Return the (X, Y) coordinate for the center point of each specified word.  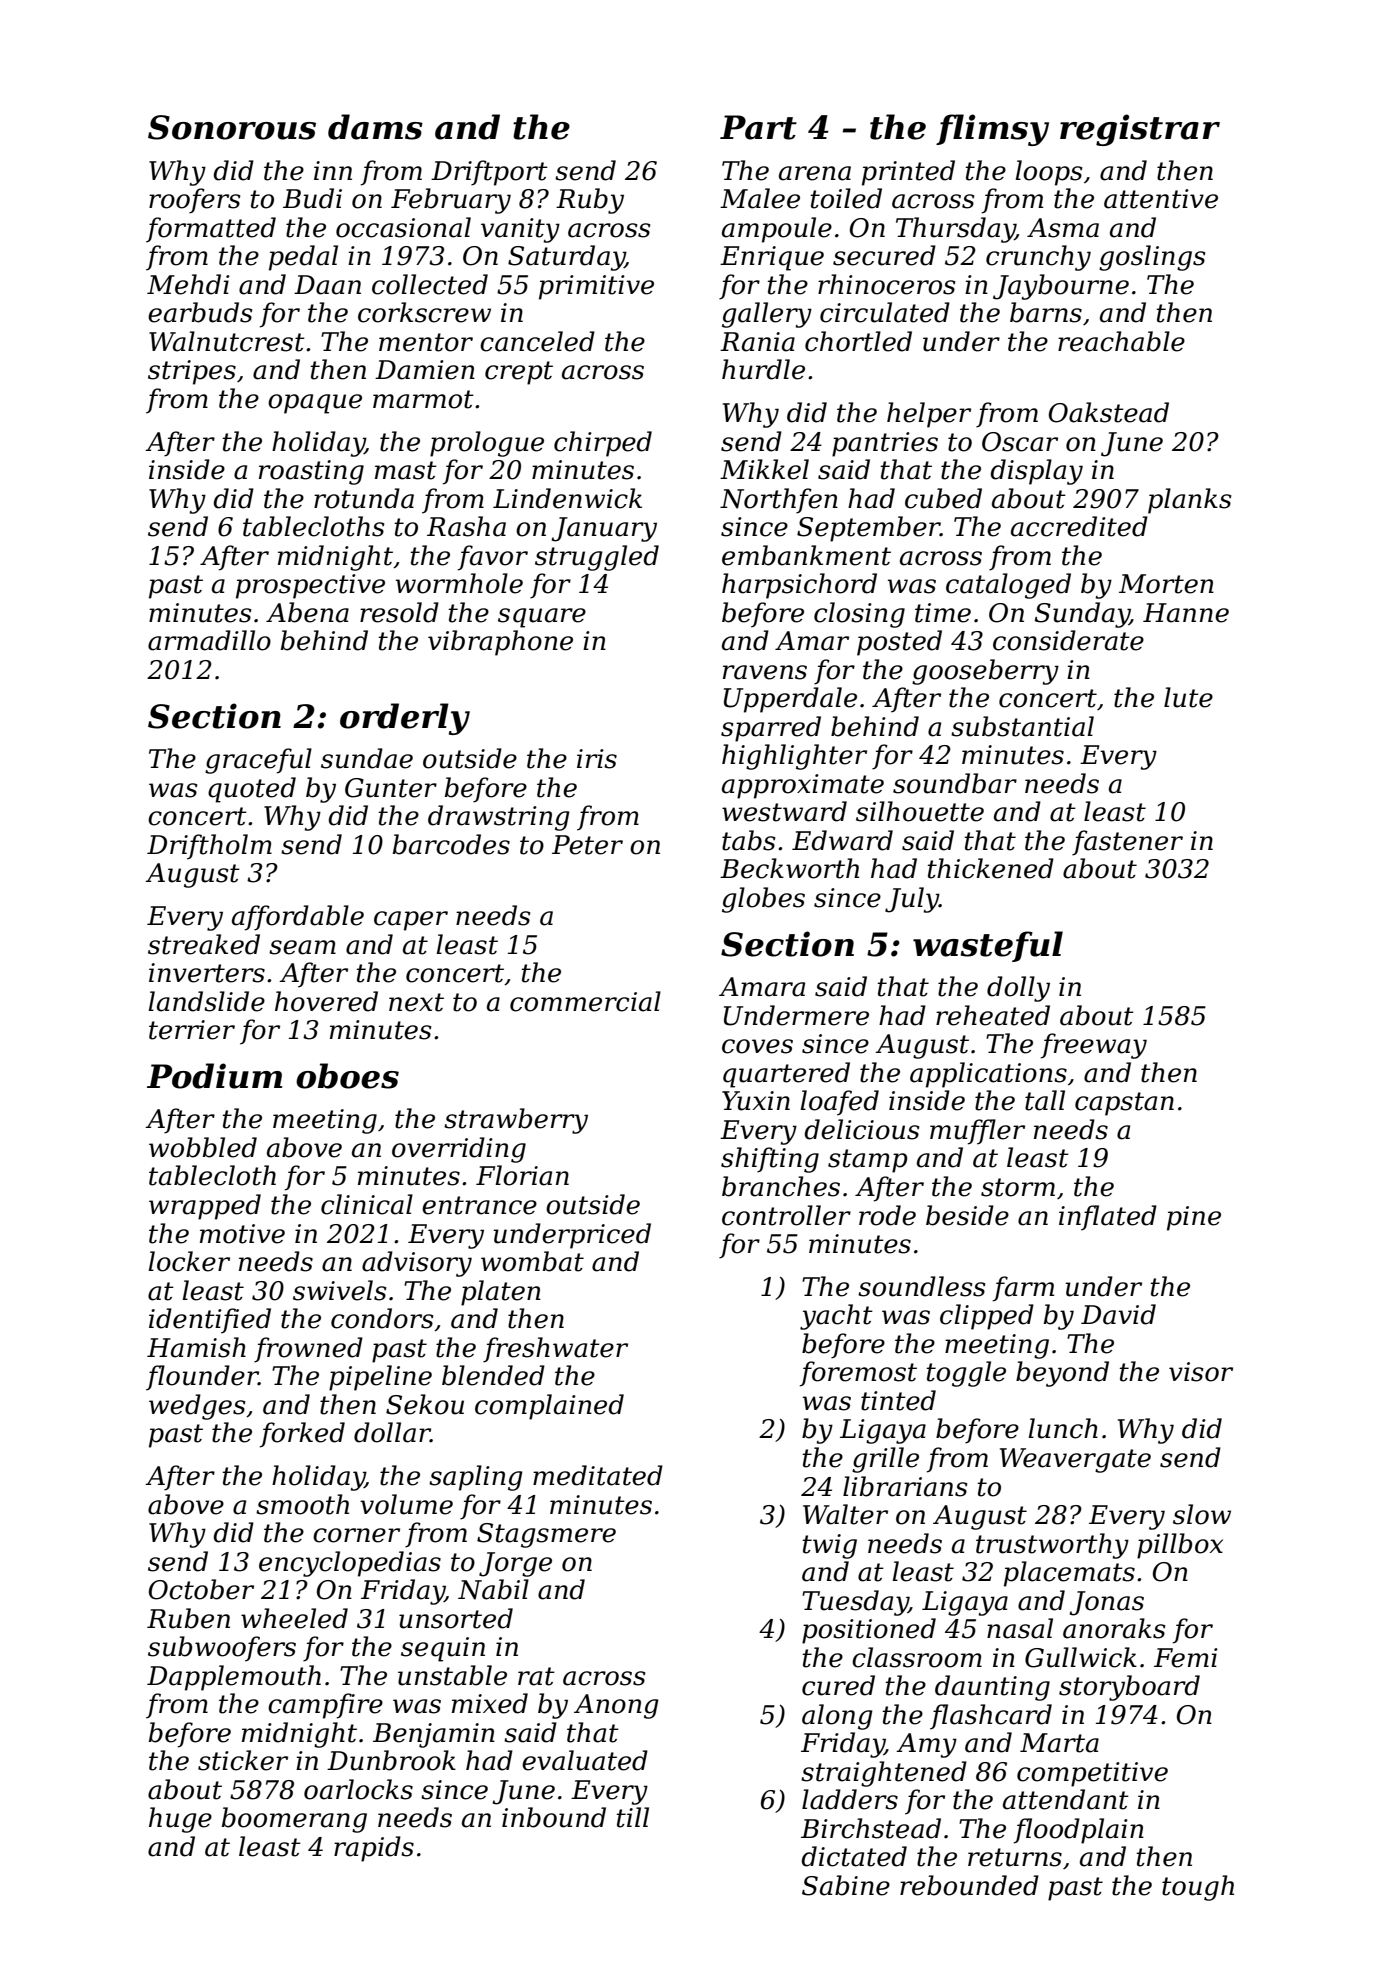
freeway (1094, 1046)
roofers (194, 201)
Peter (587, 845)
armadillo (209, 640)
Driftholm (209, 847)
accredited (1079, 526)
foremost (858, 1374)
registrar (1140, 130)
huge (180, 1820)
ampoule (777, 230)
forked (302, 1435)
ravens (765, 672)
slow (1202, 1514)
